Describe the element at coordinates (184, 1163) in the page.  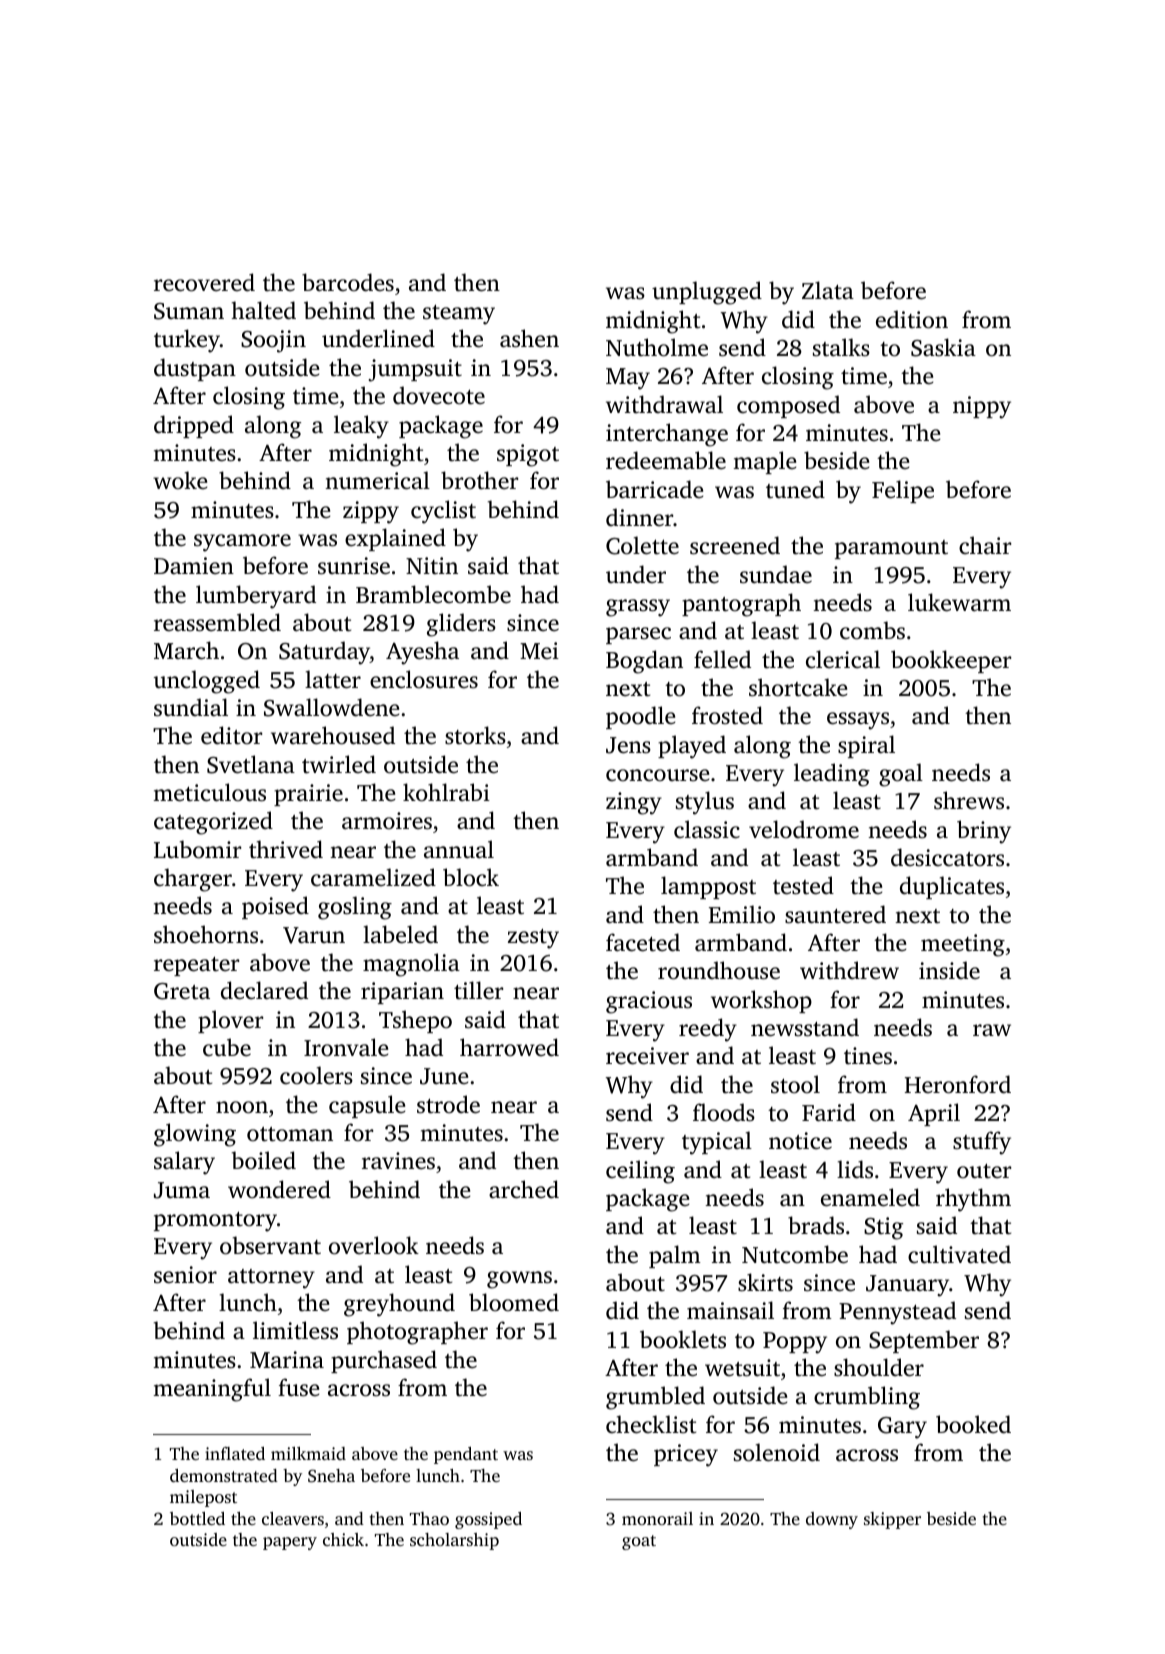
I see `salary` at that location.
